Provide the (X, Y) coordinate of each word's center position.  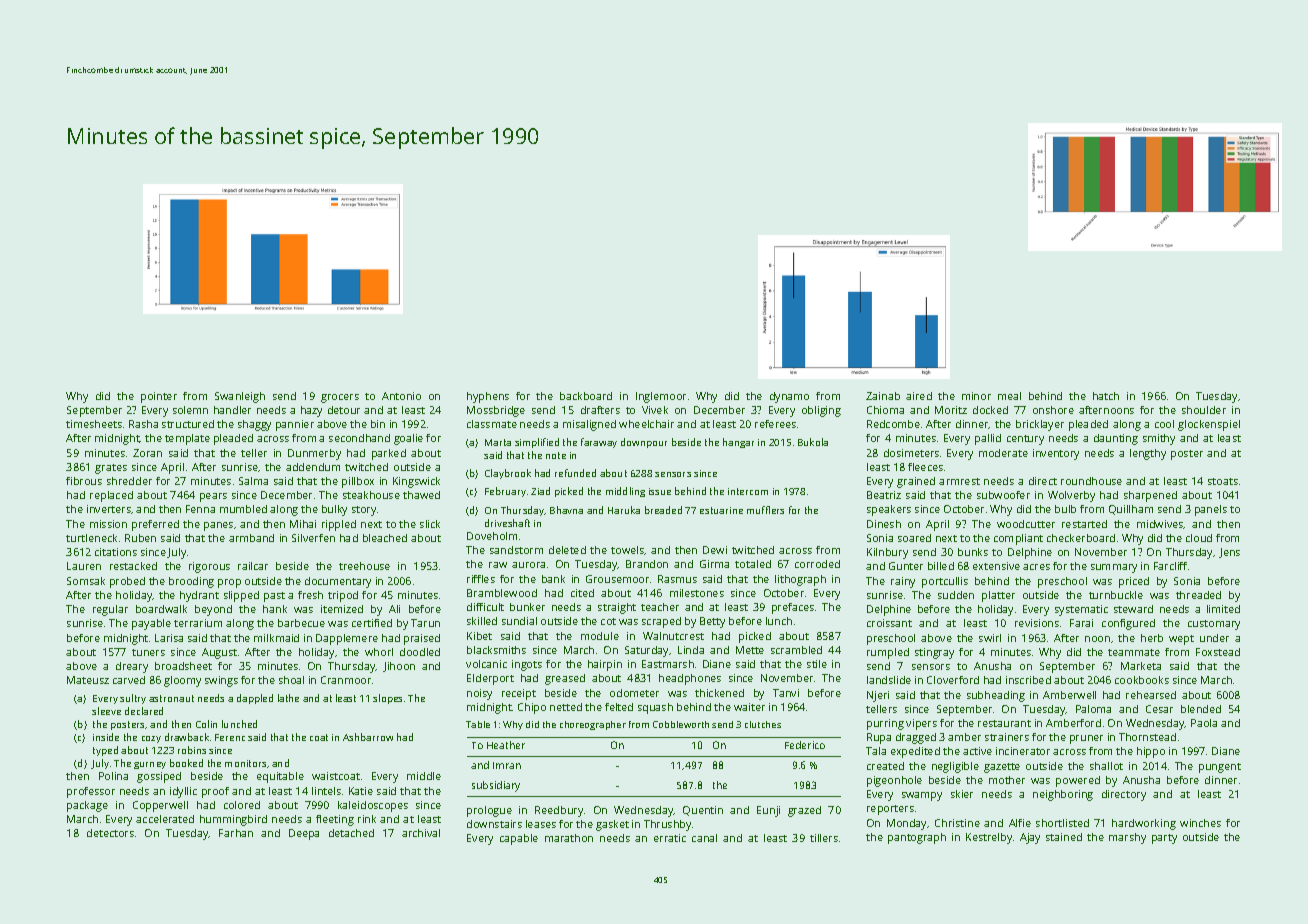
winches (1200, 823)
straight (617, 608)
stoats (1223, 481)
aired (919, 396)
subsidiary (496, 786)
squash (655, 708)
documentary (338, 582)
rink (367, 819)
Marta (498, 442)
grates (111, 469)
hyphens (488, 397)
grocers (340, 398)
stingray (934, 653)
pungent (1220, 768)
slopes (387, 699)
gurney (150, 765)
